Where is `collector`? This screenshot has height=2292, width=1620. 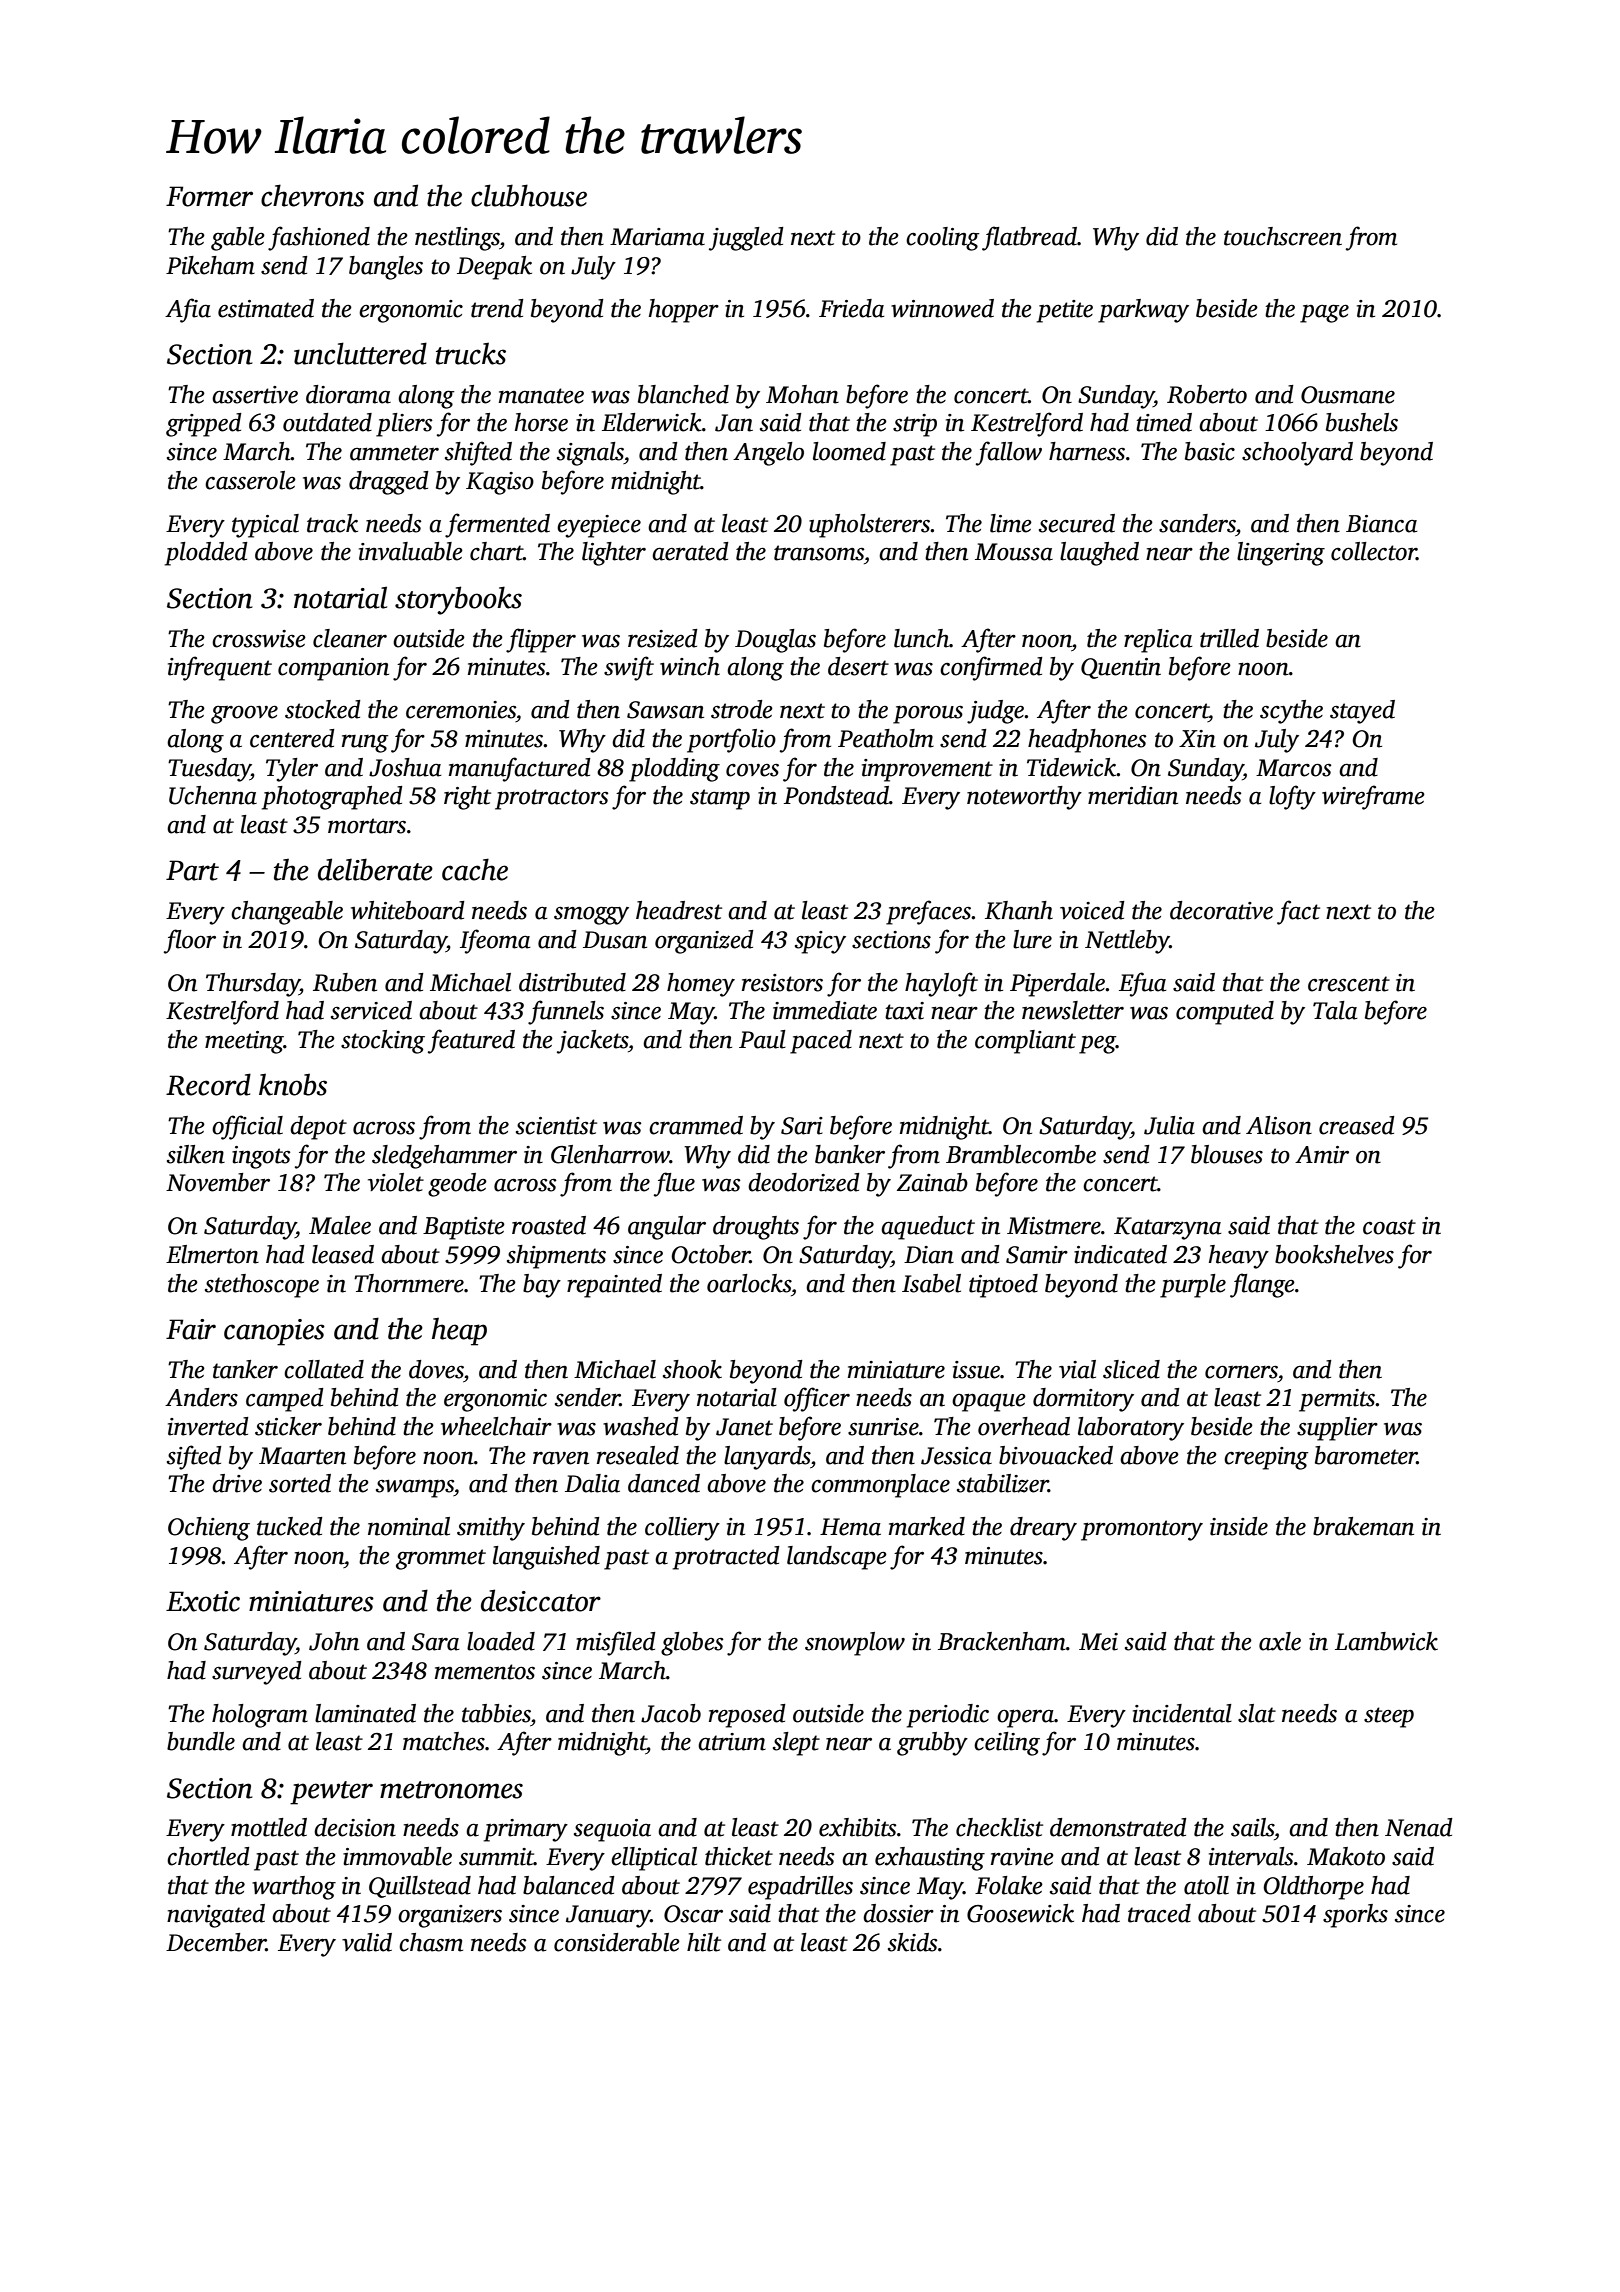 collector is located at coordinates (1374, 551).
